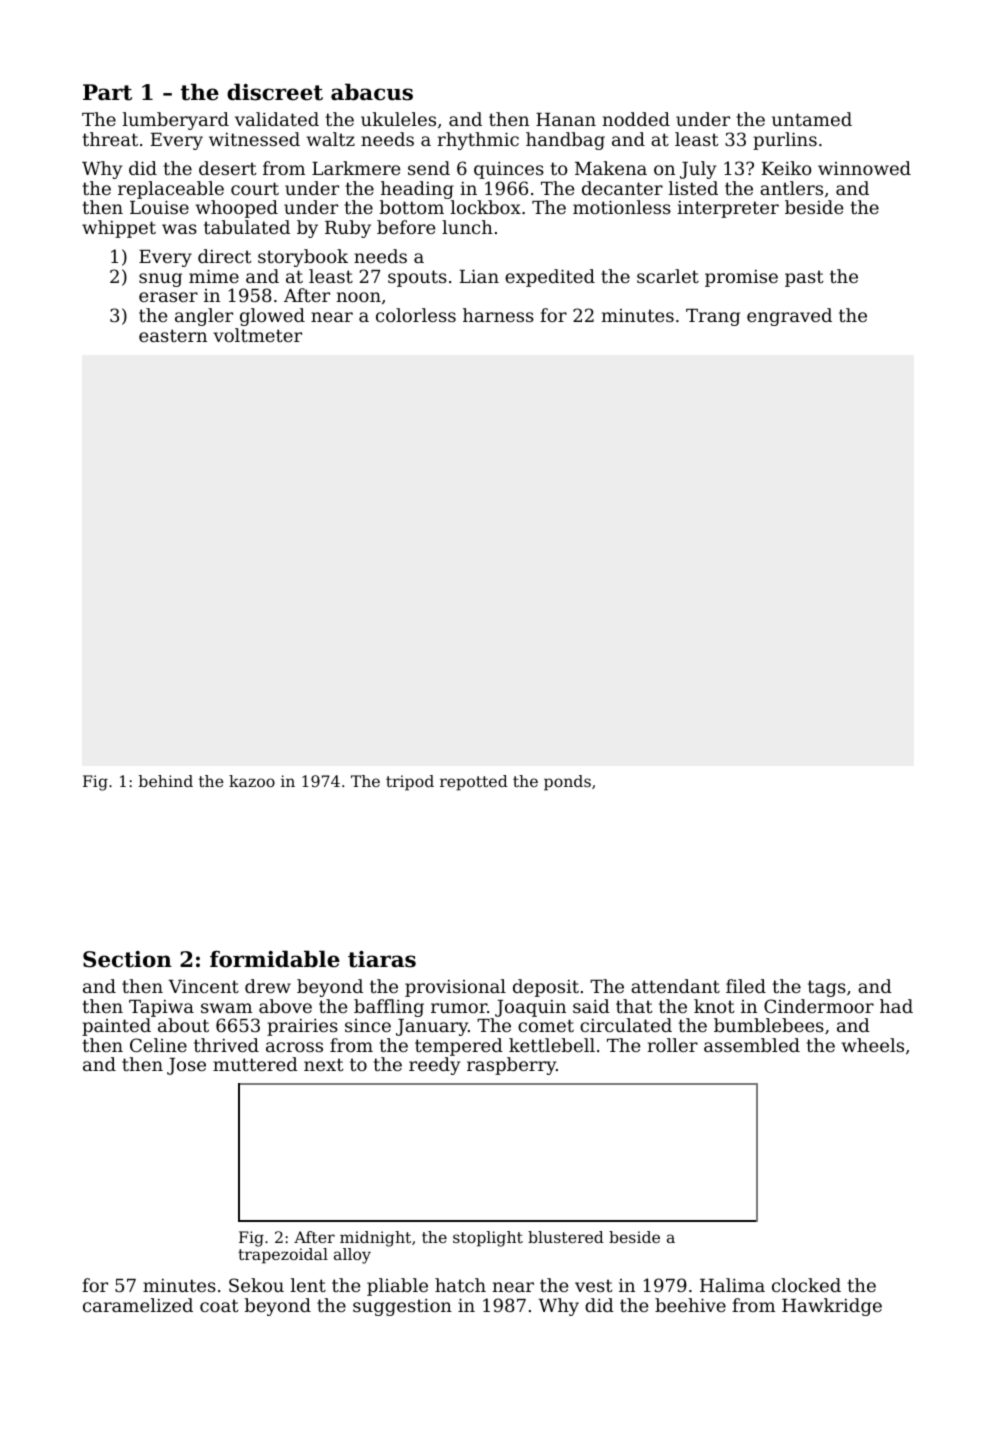 Image resolution: width=996 pixels, height=1442 pixels. Describe the element at coordinates (746, 986) in the document. I see `filed` at that location.
